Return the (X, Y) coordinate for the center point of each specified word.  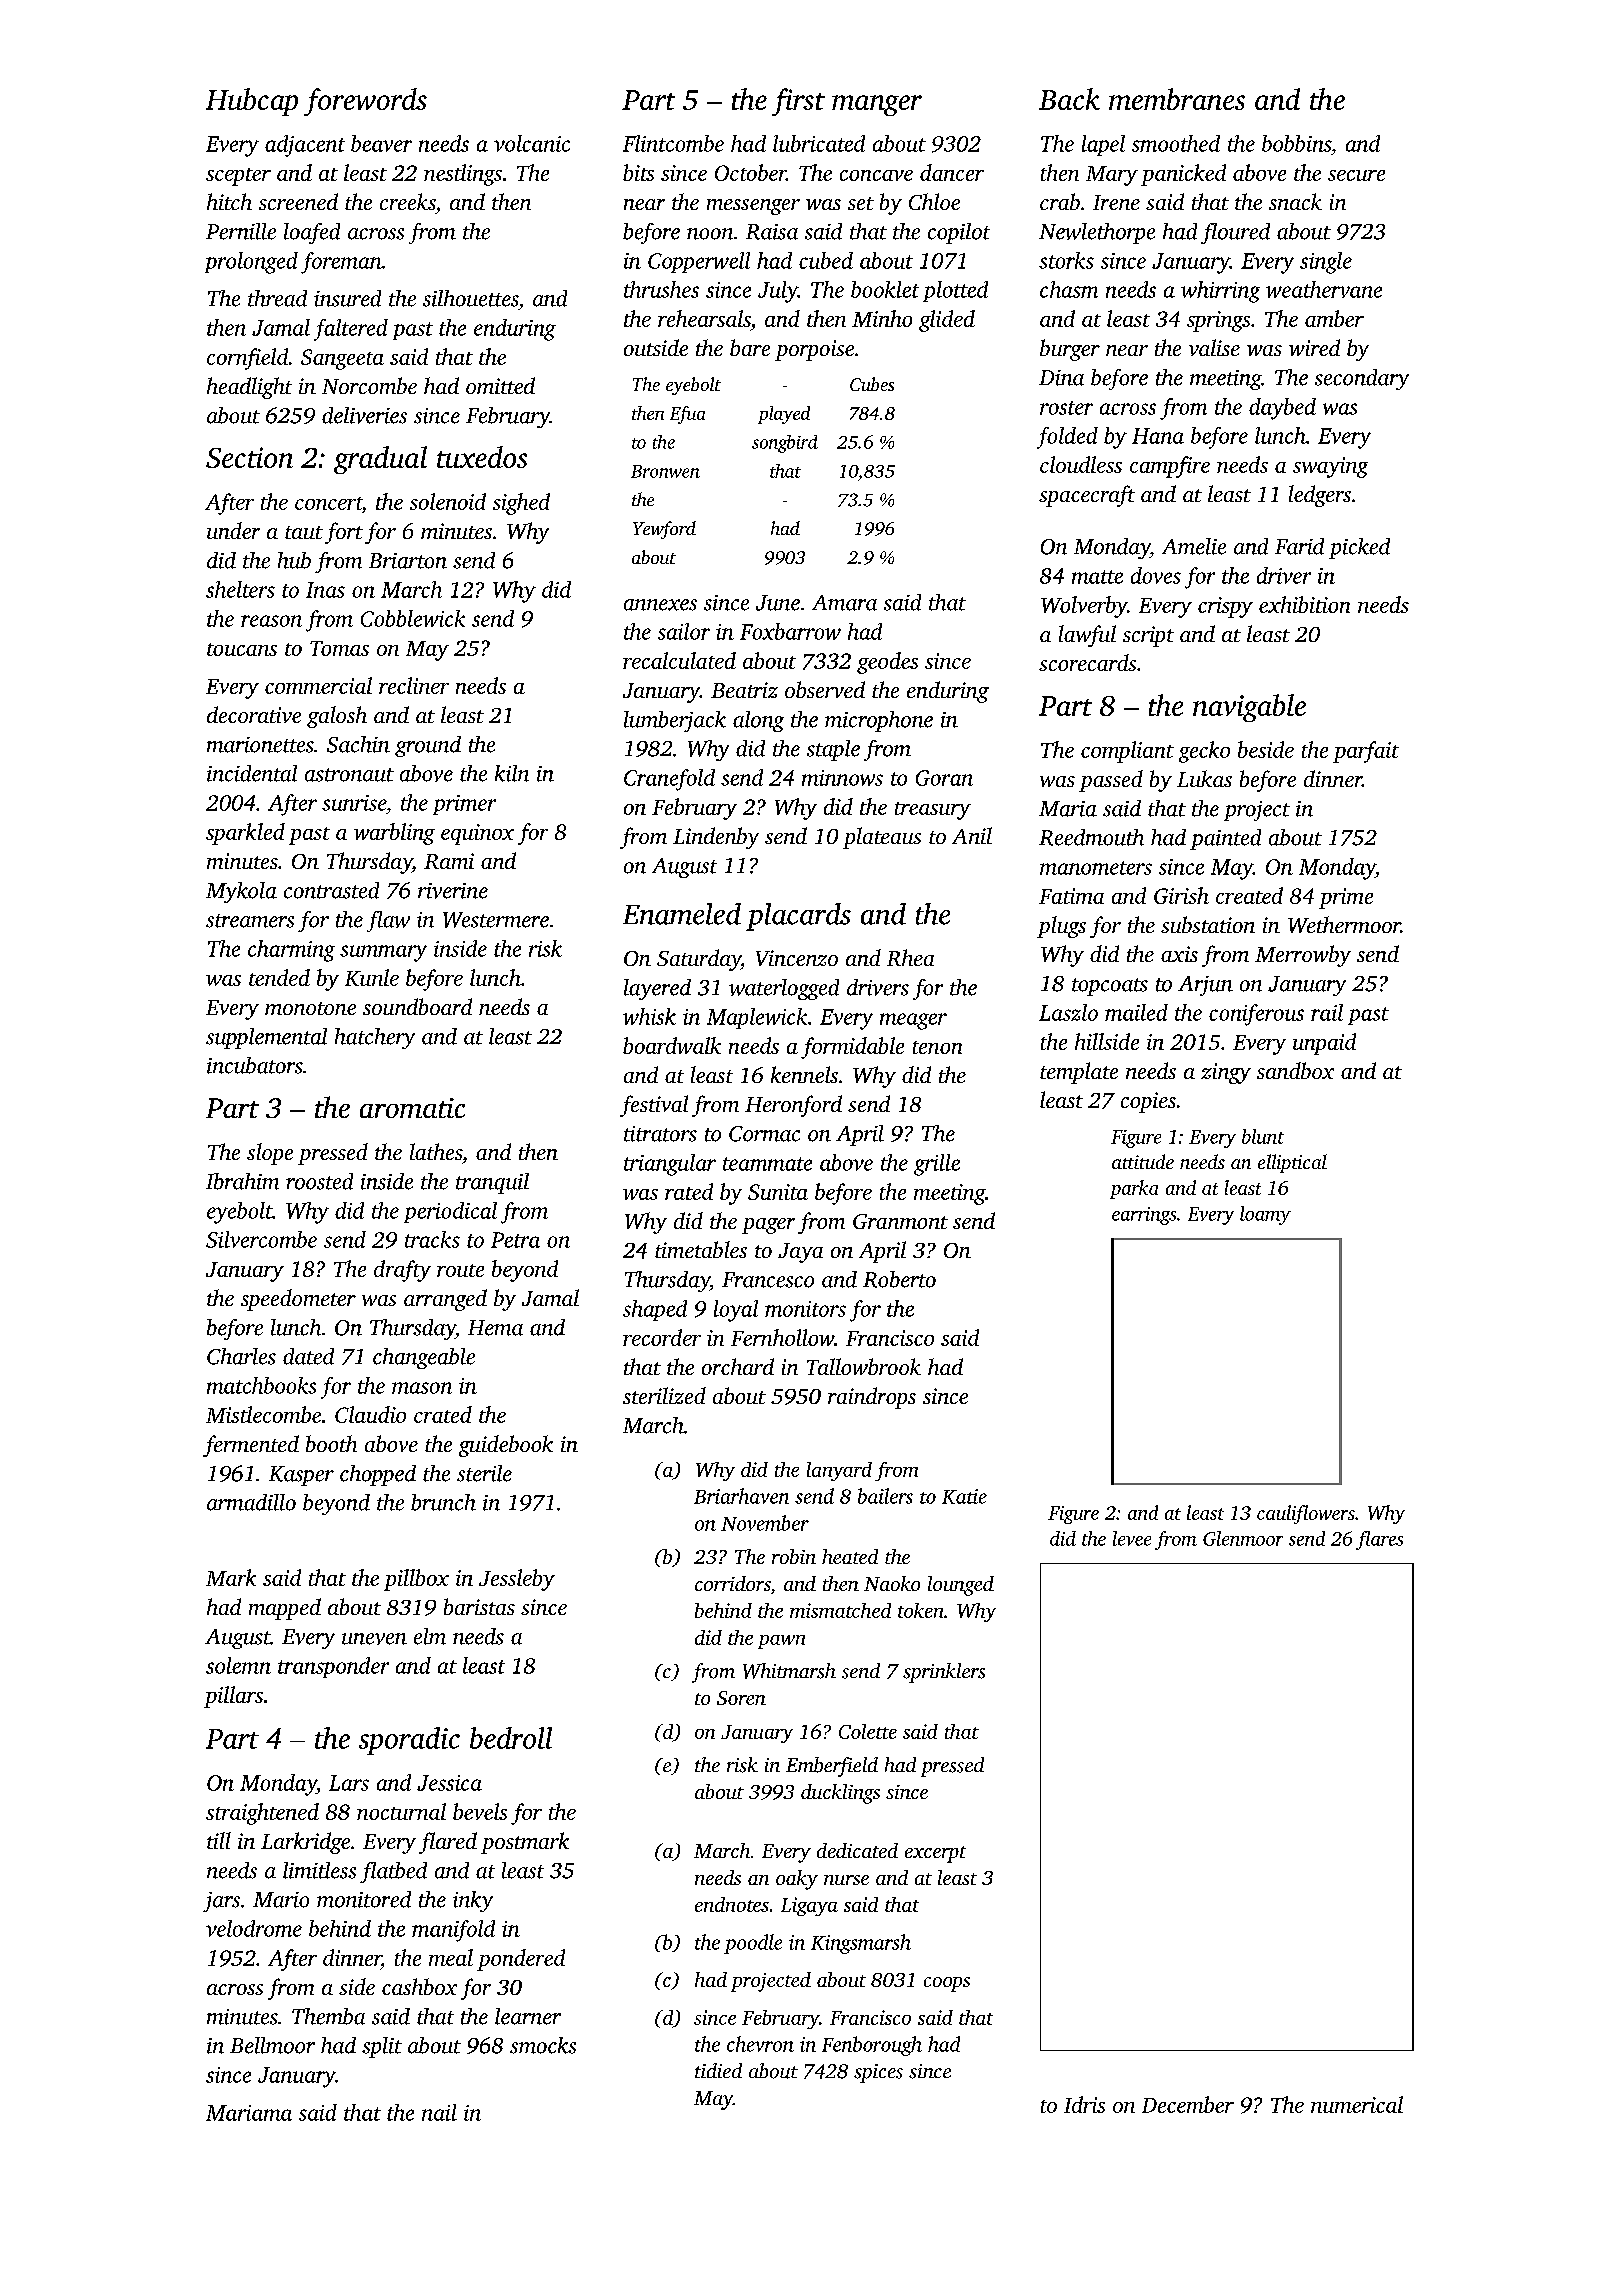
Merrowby (1303, 956)
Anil (972, 835)
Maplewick (757, 1018)
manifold (453, 1931)
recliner (414, 685)
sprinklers (944, 1673)
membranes (1177, 99)
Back (1069, 99)
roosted (319, 1181)
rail (1327, 1012)
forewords (365, 102)
